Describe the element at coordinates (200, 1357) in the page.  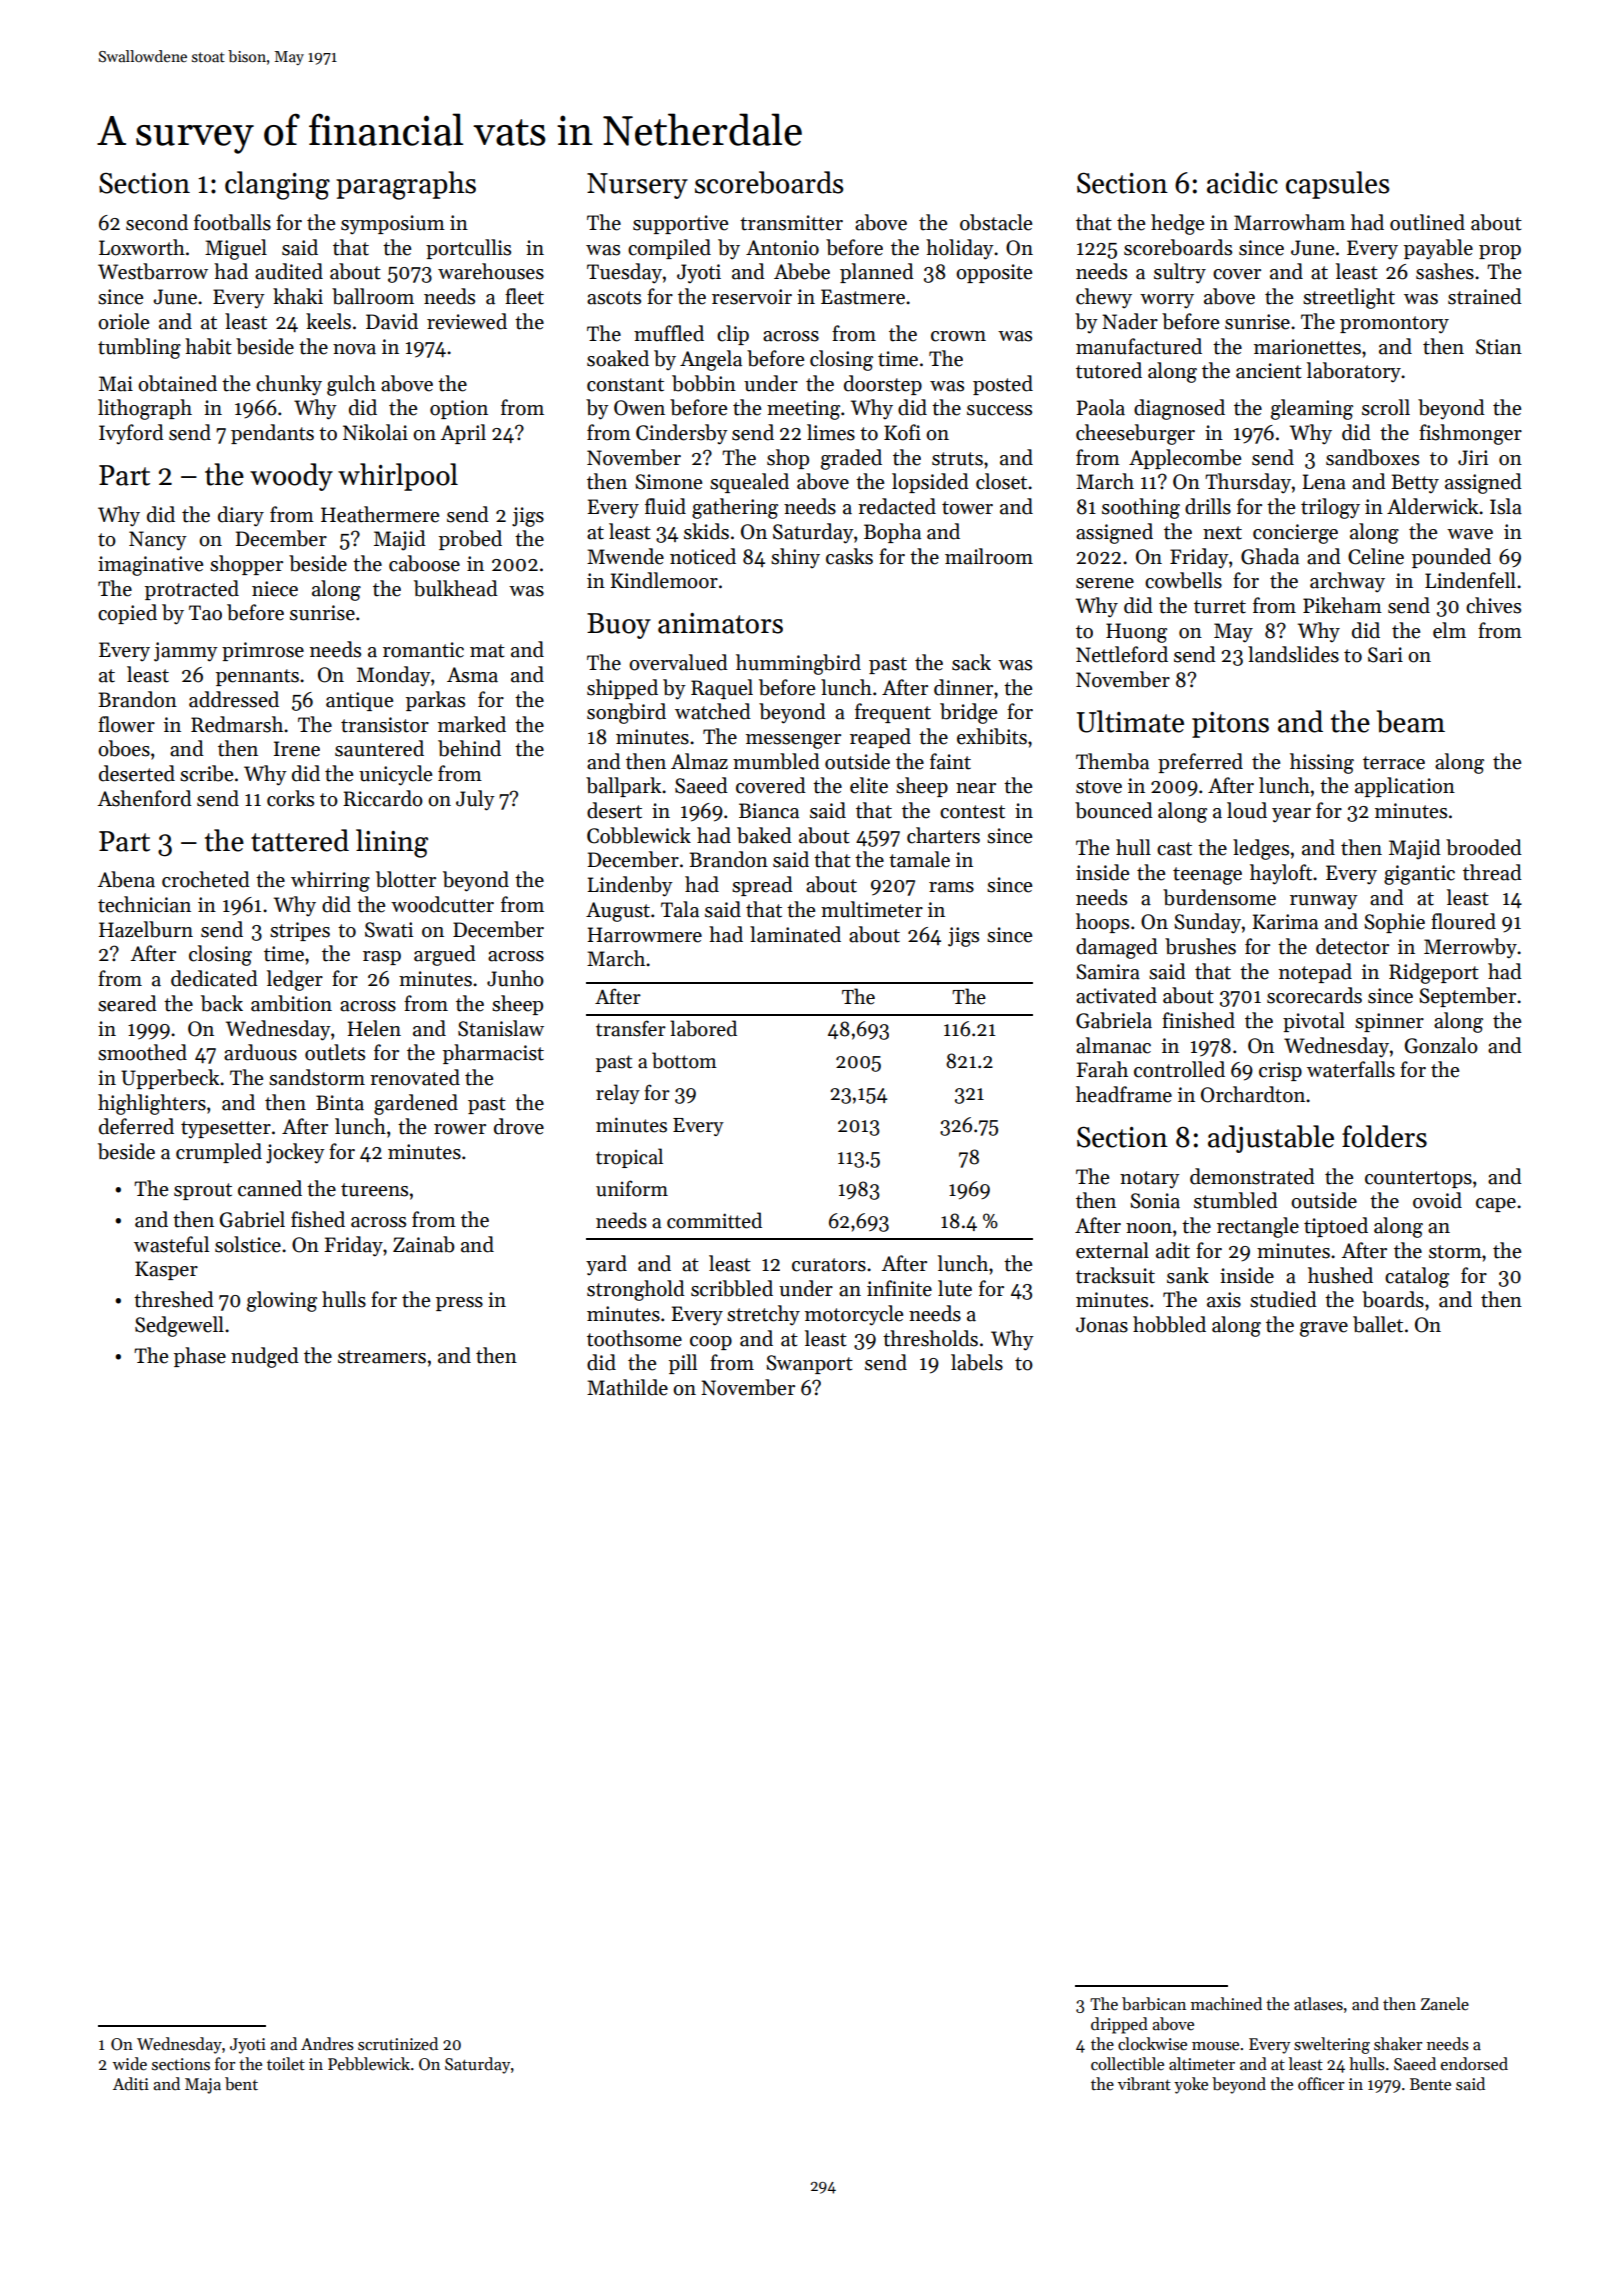
I see `phase` at that location.
